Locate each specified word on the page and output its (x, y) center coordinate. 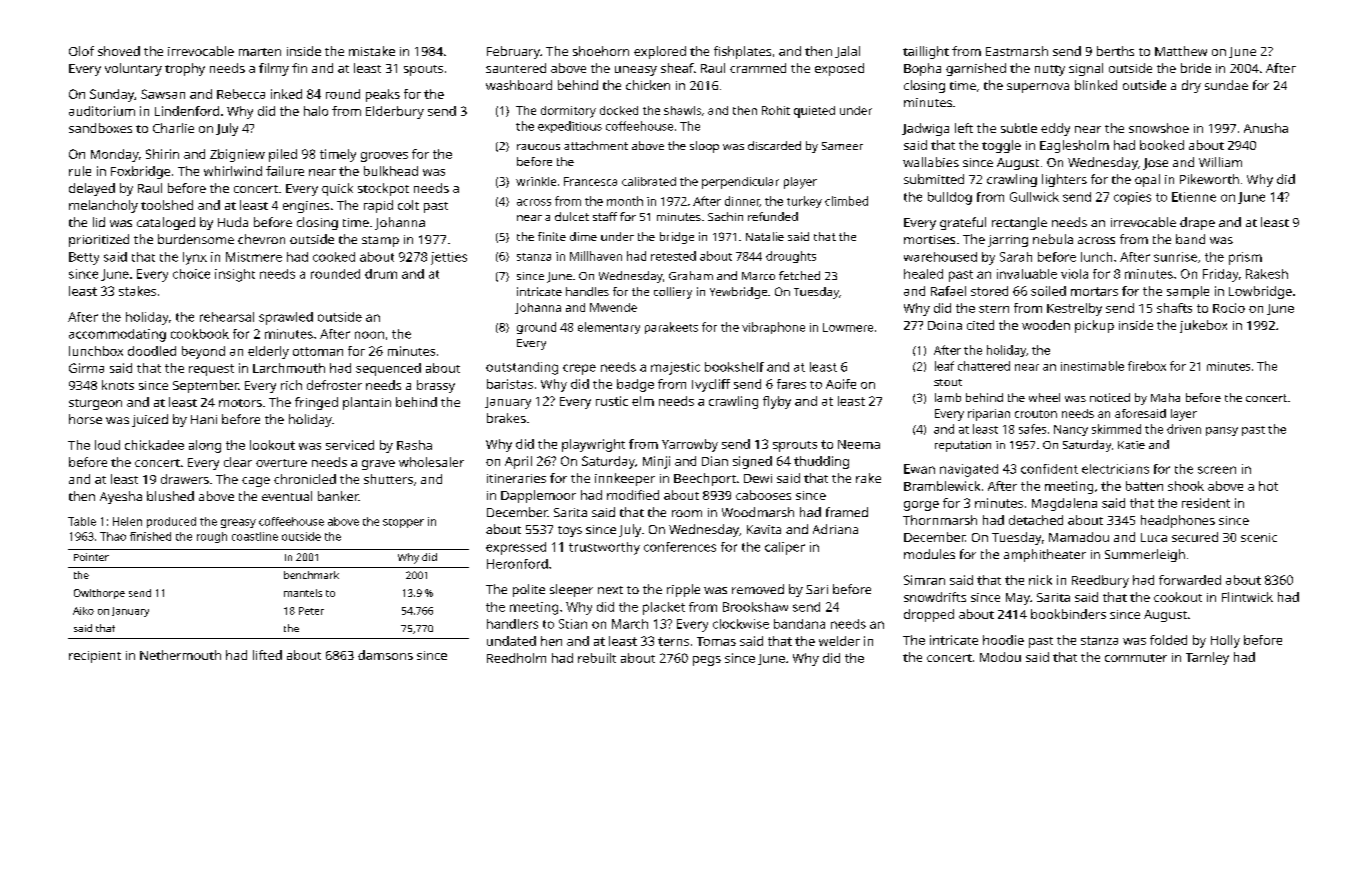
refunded (773, 216)
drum (381, 274)
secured (1195, 537)
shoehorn (601, 51)
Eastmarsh (1017, 51)
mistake (372, 51)
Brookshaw (755, 607)
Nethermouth (180, 655)
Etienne (1194, 197)
